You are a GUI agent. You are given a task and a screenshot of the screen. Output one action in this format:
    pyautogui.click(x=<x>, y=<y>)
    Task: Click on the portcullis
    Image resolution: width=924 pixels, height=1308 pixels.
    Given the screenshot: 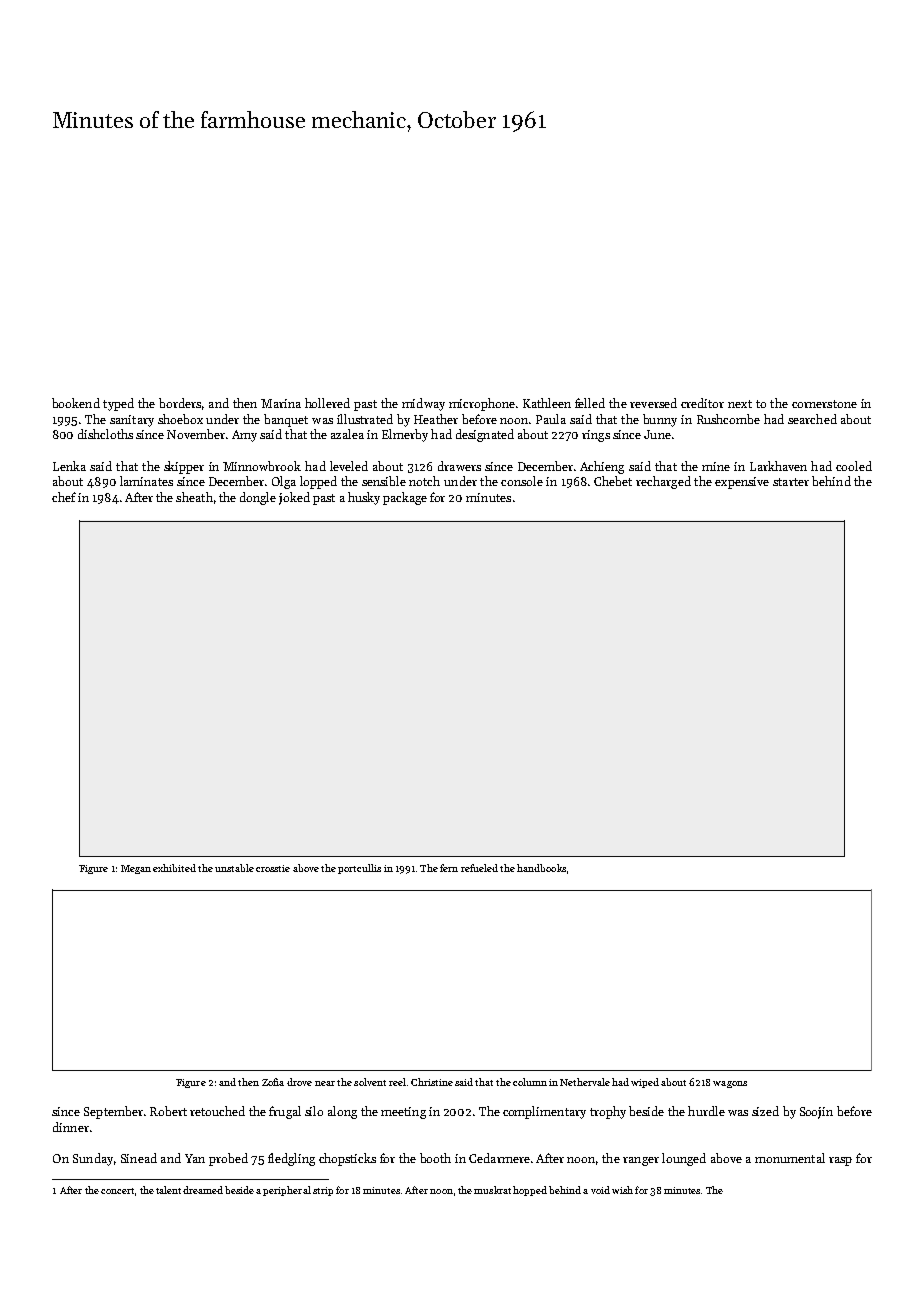 What is the action you would take?
    pyautogui.click(x=359, y=869)
